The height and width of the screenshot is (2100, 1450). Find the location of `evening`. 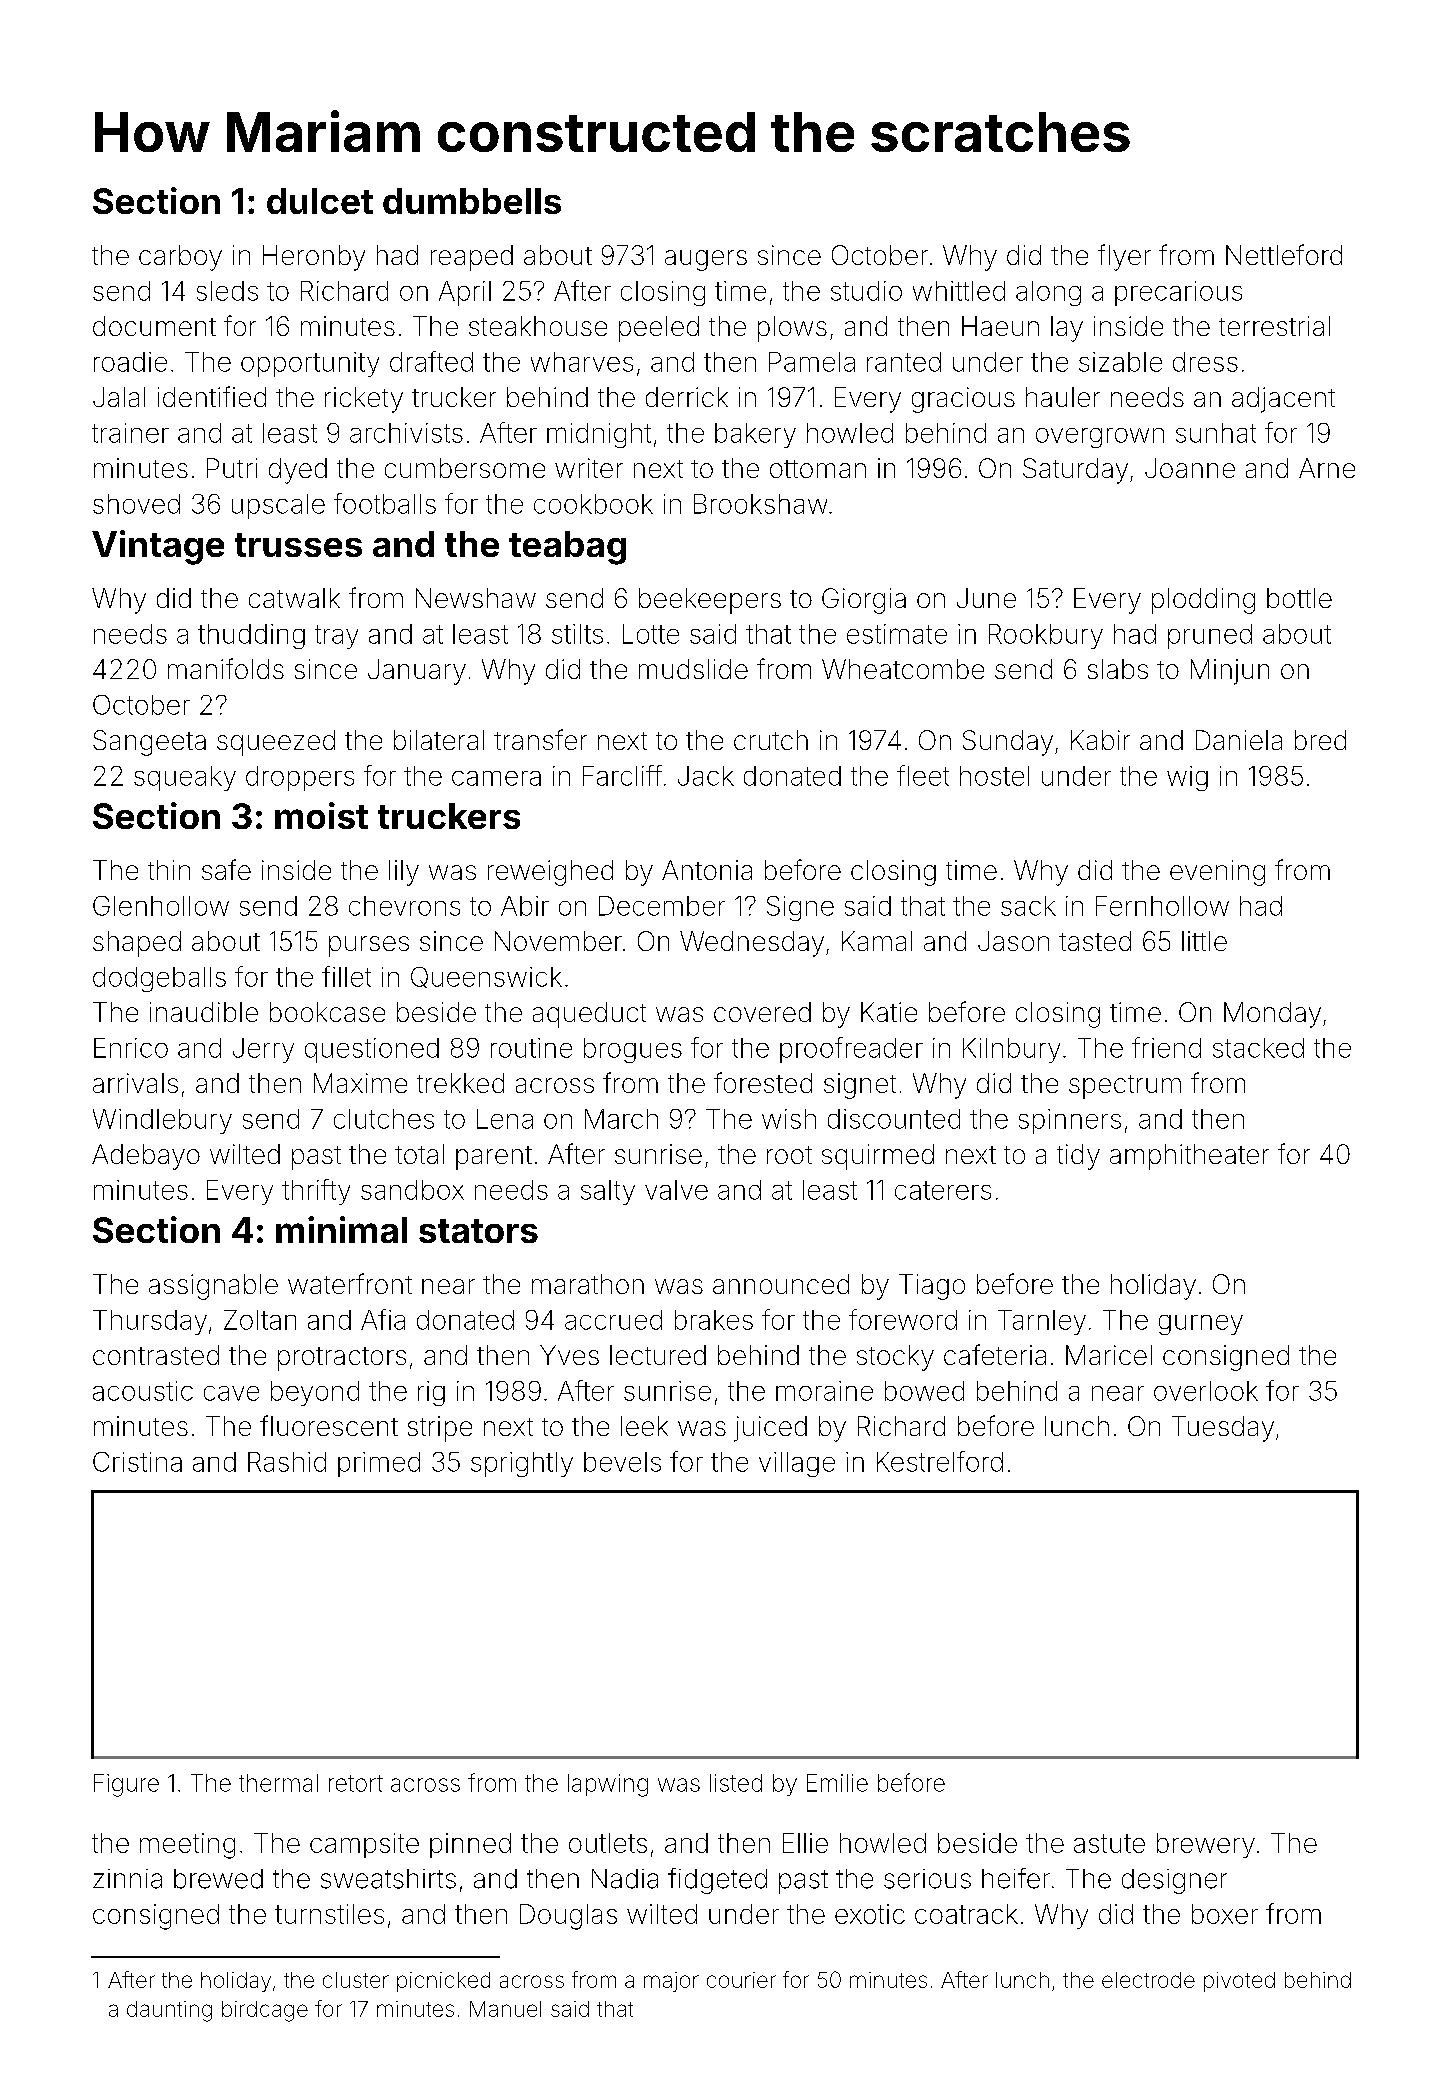

evening is located at coordinates (1217, 873).
